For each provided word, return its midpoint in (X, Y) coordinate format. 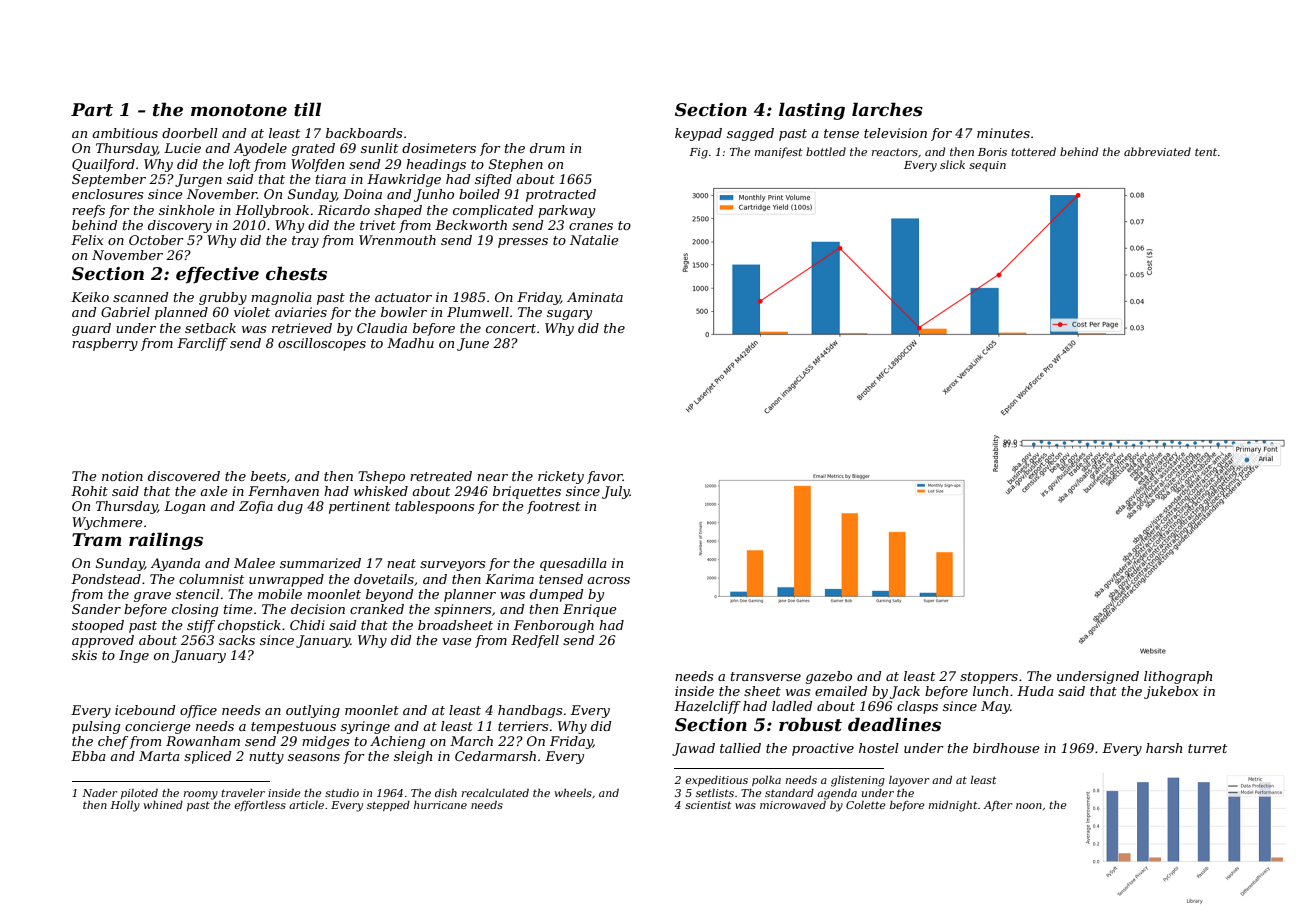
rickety (561, 477)
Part (92, 110)
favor (605, 477)
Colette (866, 805)
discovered (184, 476)
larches (887, 109)
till (307, 109)
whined (163, 805)
